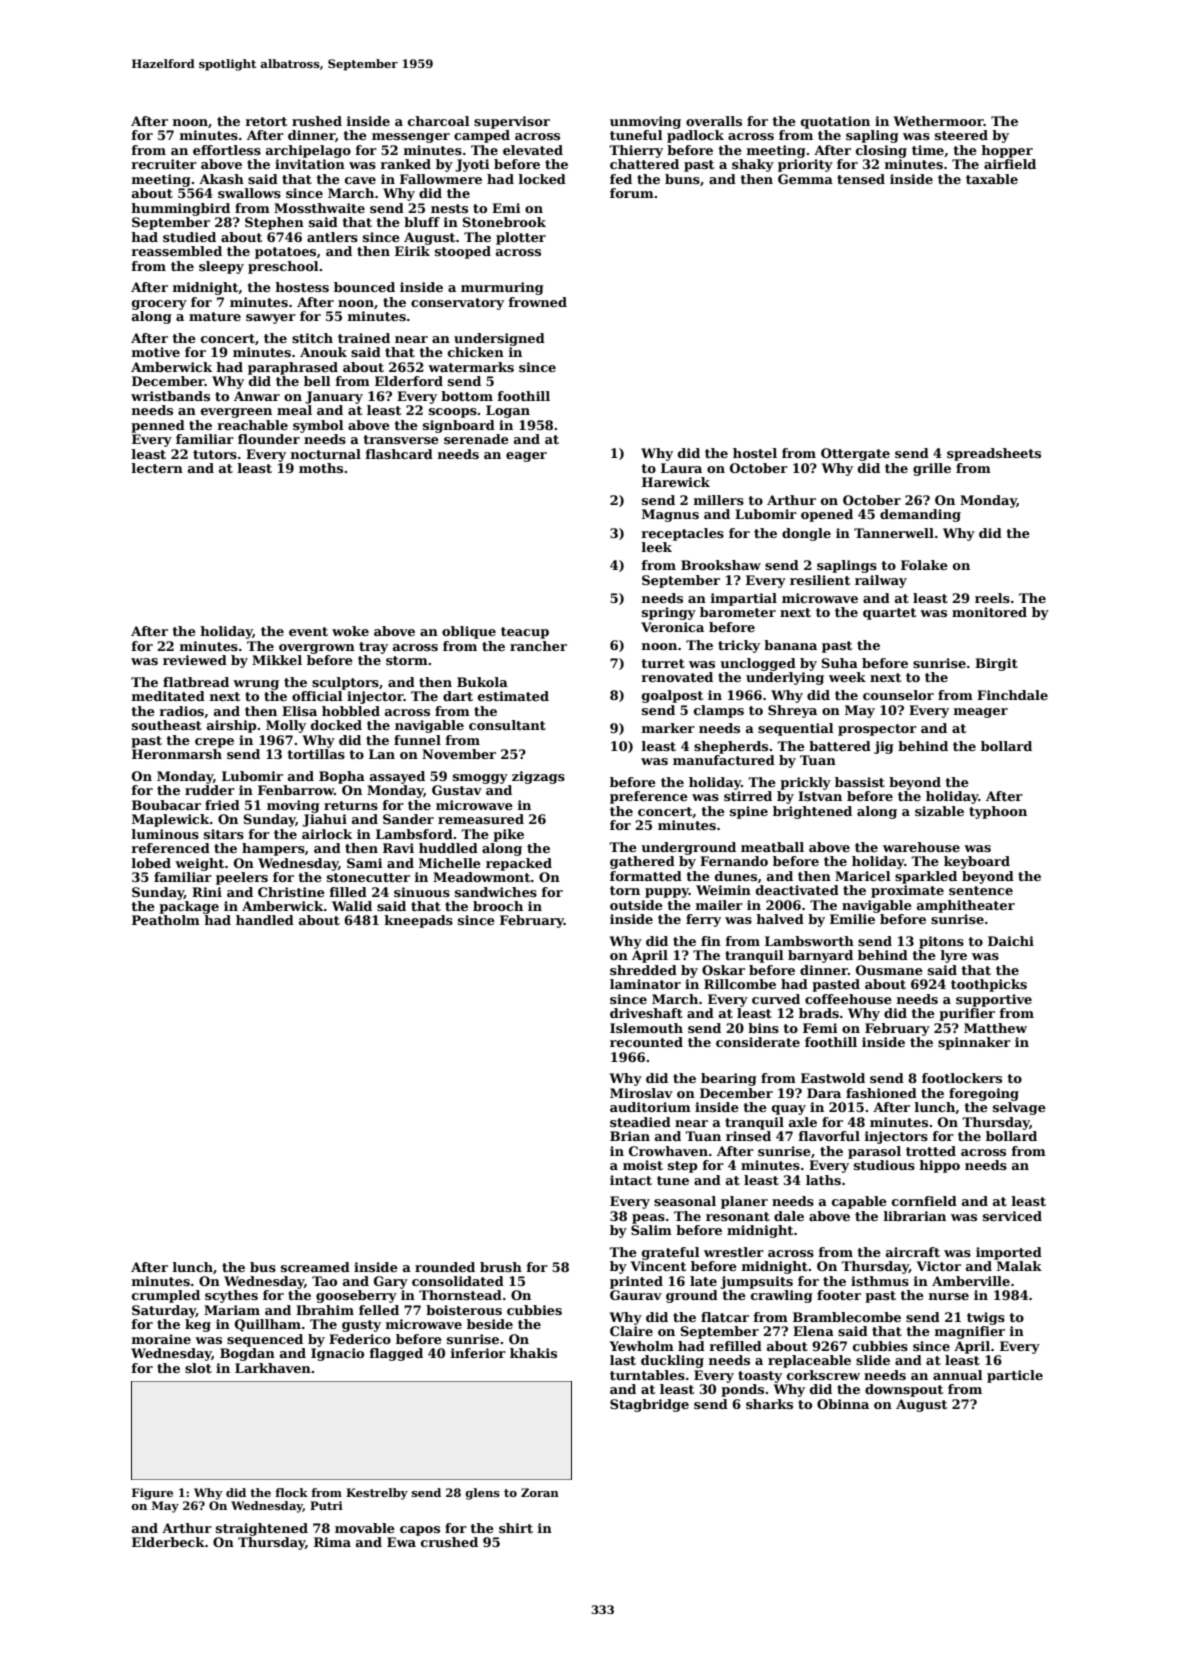 This screenshot has height=1672, width=1182. What do you see at coordinates (739, 646) in the screenshot?
I see `tricky` at bounding box center [739, 646].
